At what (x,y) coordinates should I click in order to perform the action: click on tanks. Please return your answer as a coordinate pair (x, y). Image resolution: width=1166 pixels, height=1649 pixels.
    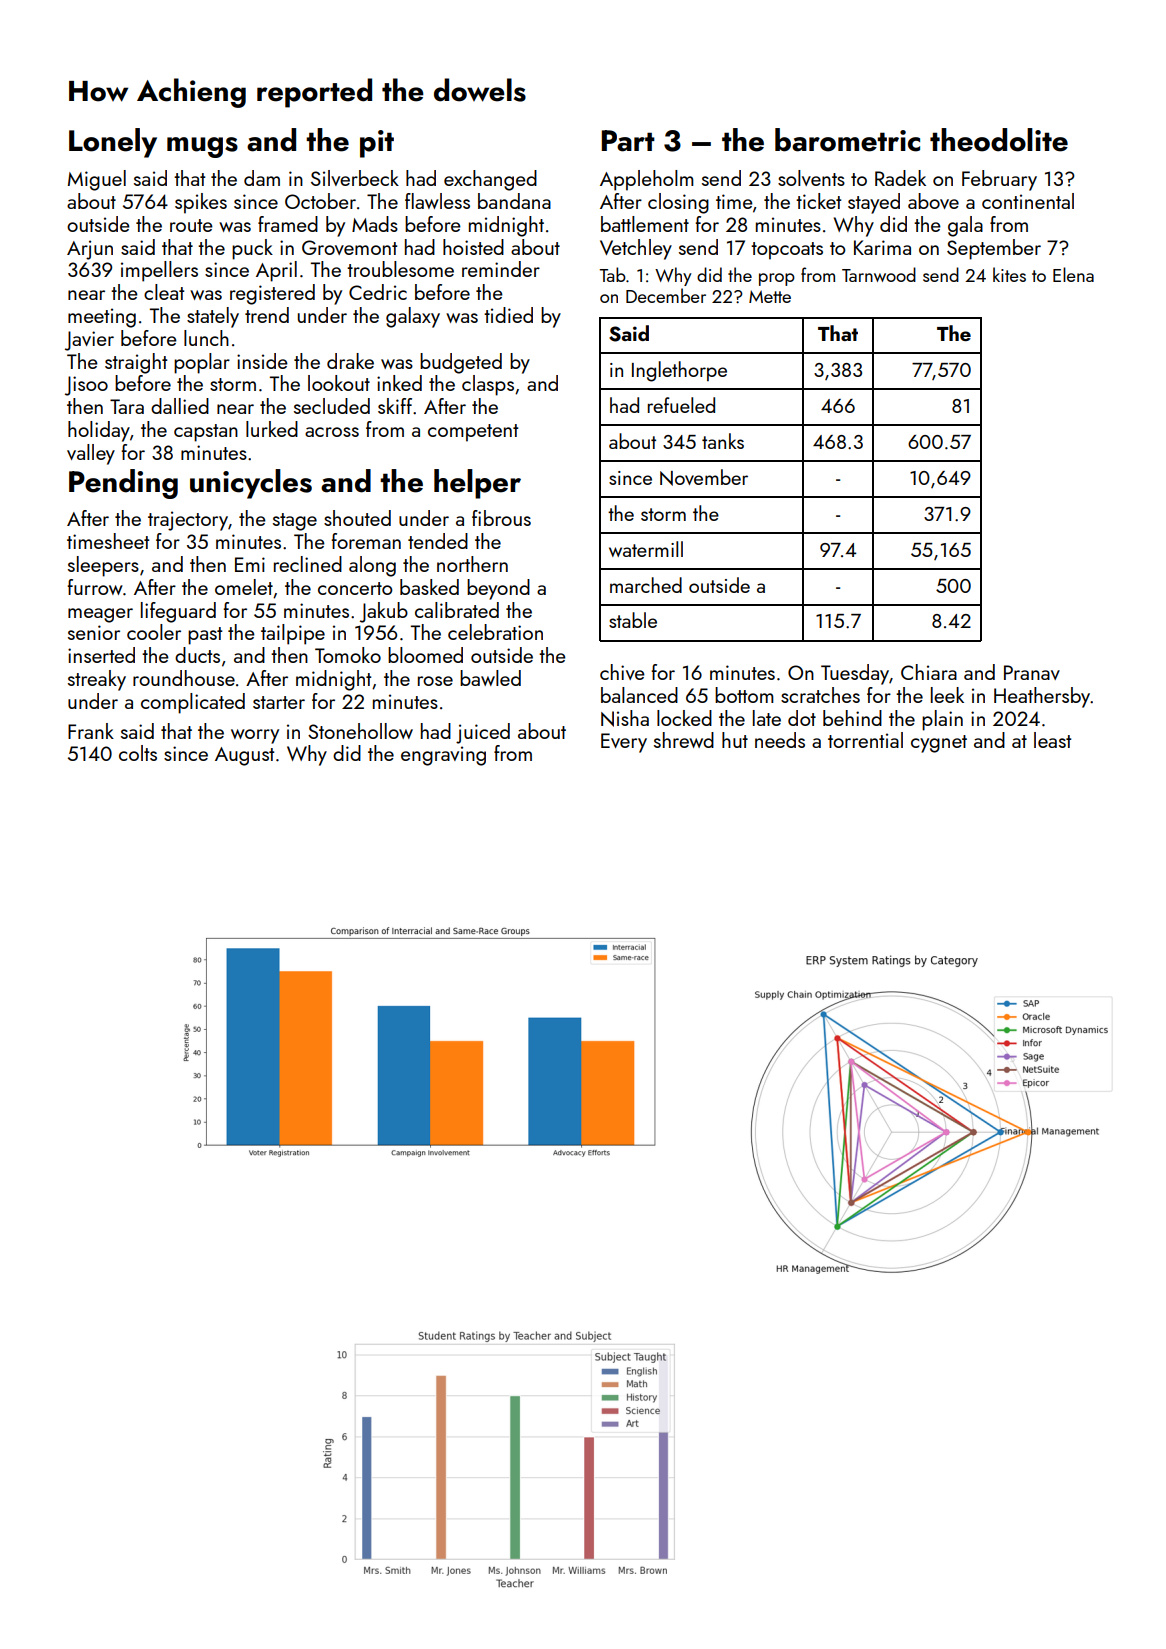
    Looking at the image, I should click on (723, 441).
